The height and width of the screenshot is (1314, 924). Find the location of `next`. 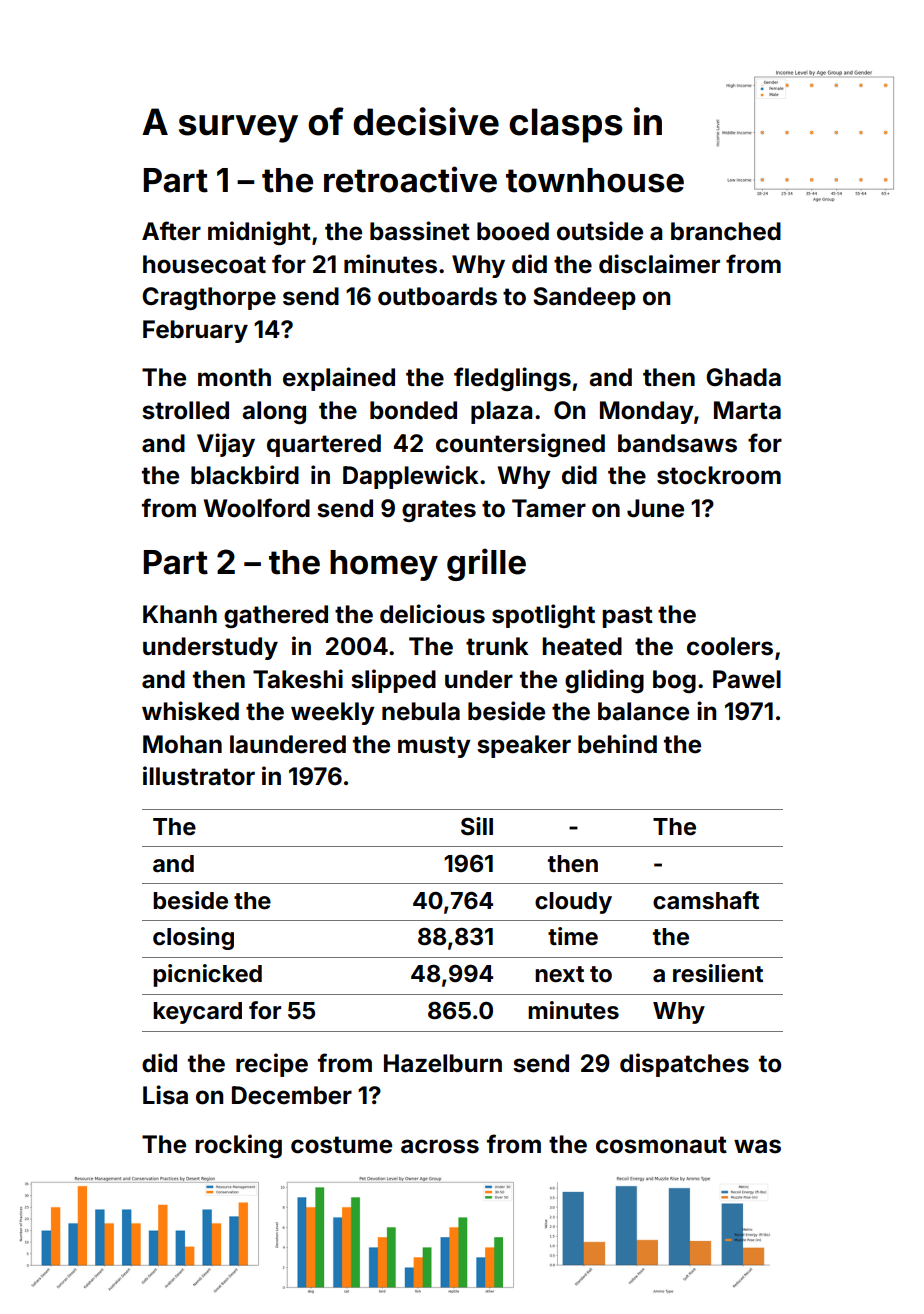

next is located at coordinates (559, 974).
